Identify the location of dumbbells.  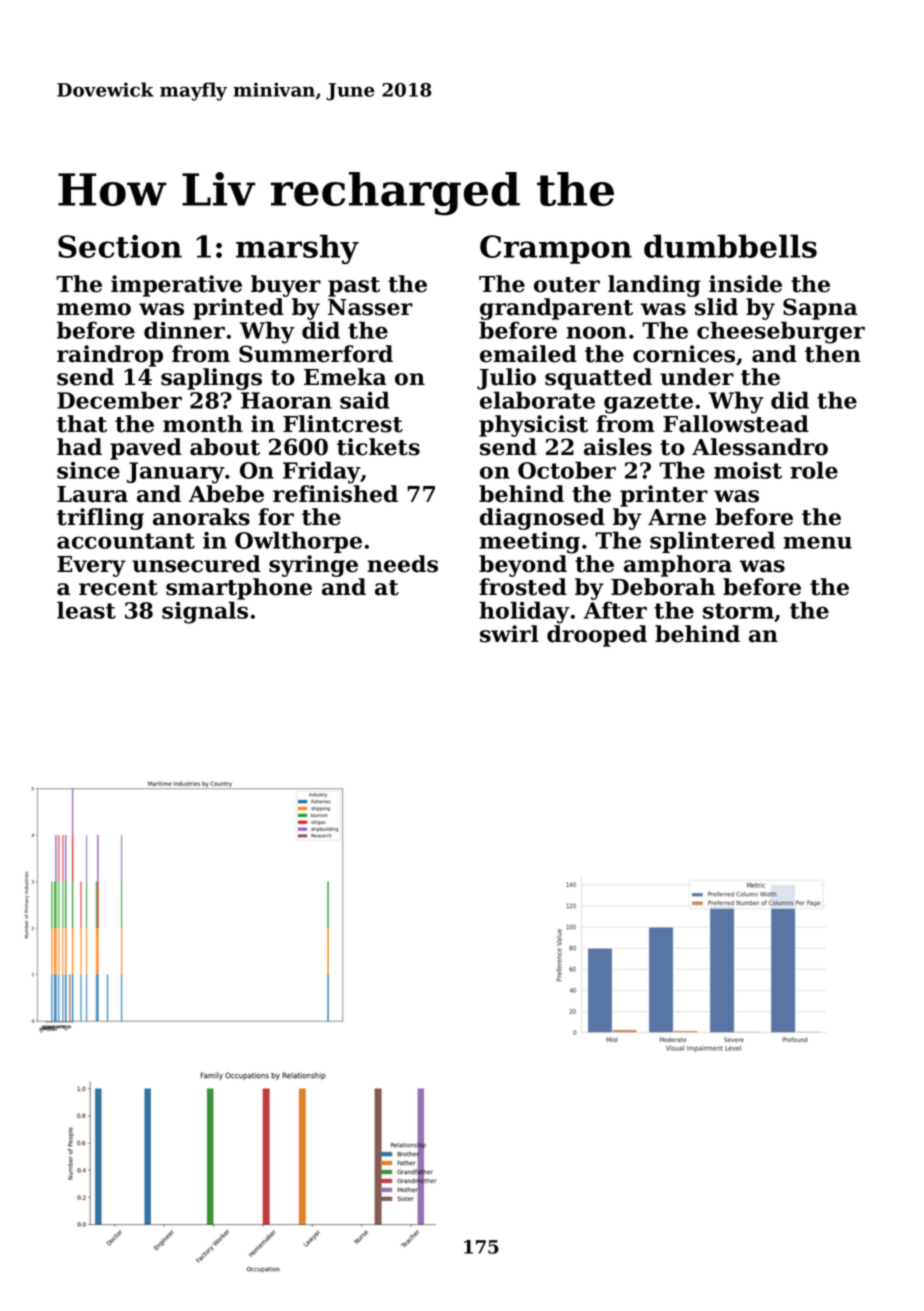
(730, 246).
